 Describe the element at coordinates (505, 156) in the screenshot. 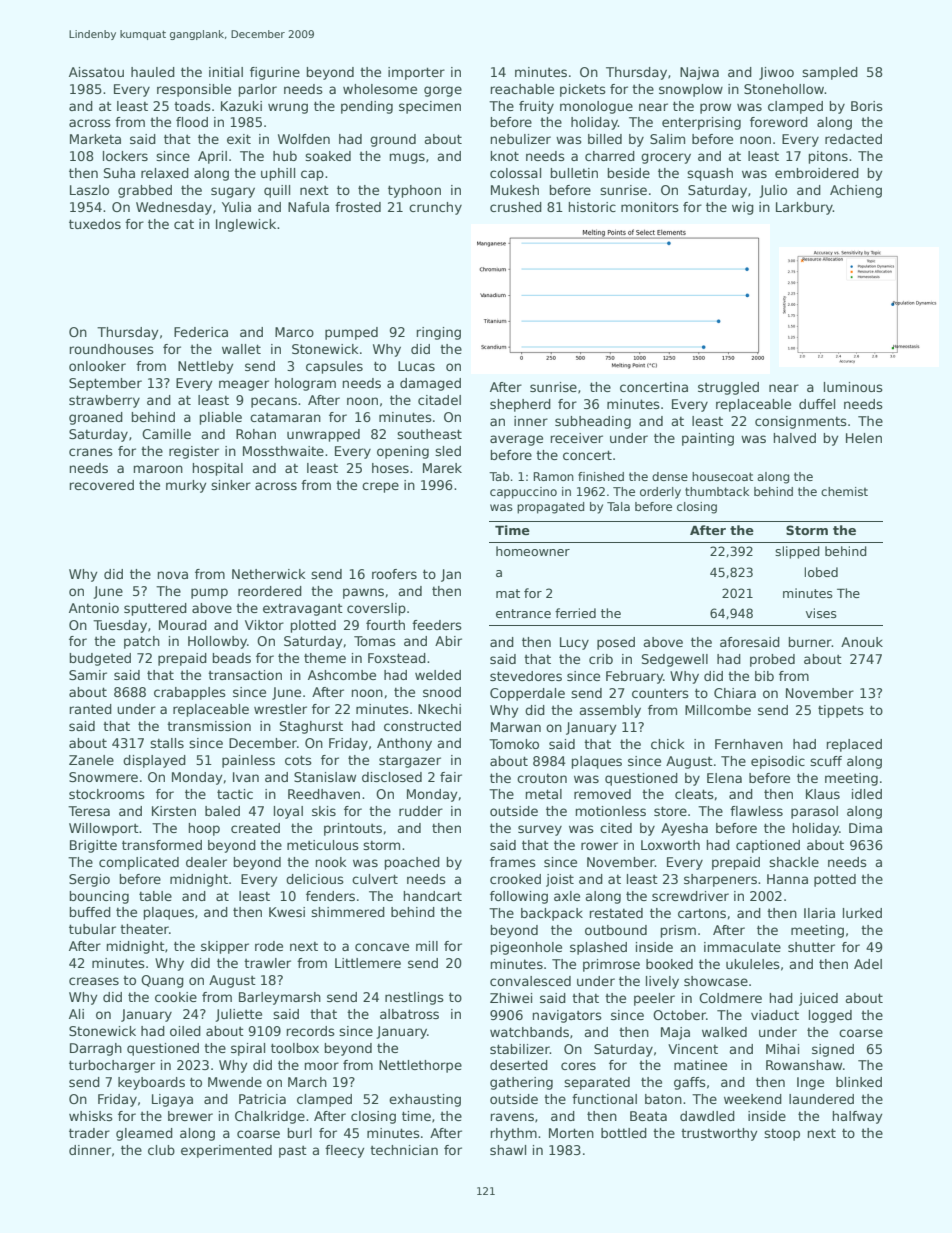

I see `knot` at that location.
